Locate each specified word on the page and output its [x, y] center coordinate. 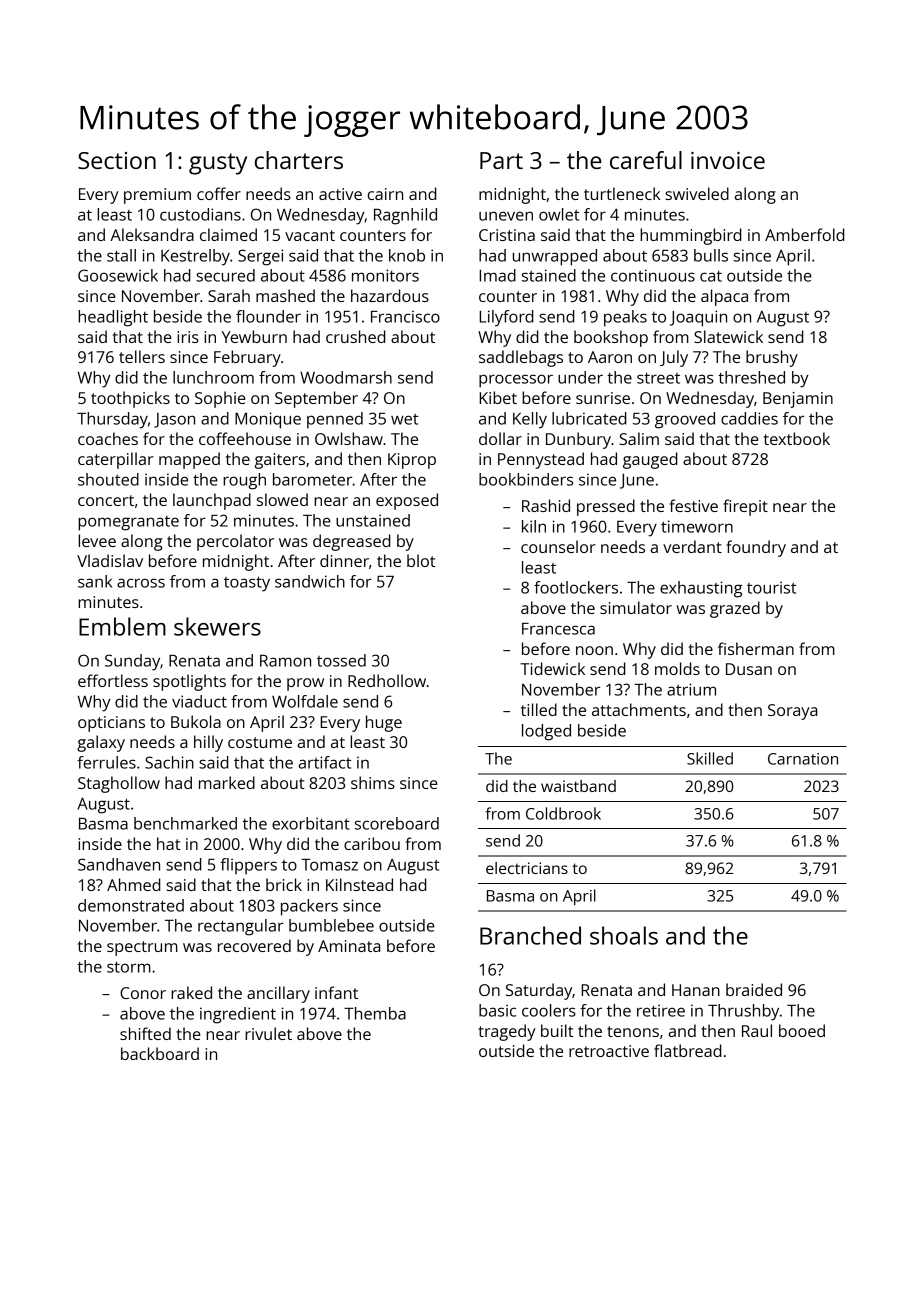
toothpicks [130, 399]
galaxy [101, 743]
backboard [160, 1053]
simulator [636, 607]
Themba [375, 1013]
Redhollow [387, 680]
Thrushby [743, 1012]
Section [117, 160]
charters [299, 160]
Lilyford [506, 318]
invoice [728, 160]
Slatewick [728, 336]
